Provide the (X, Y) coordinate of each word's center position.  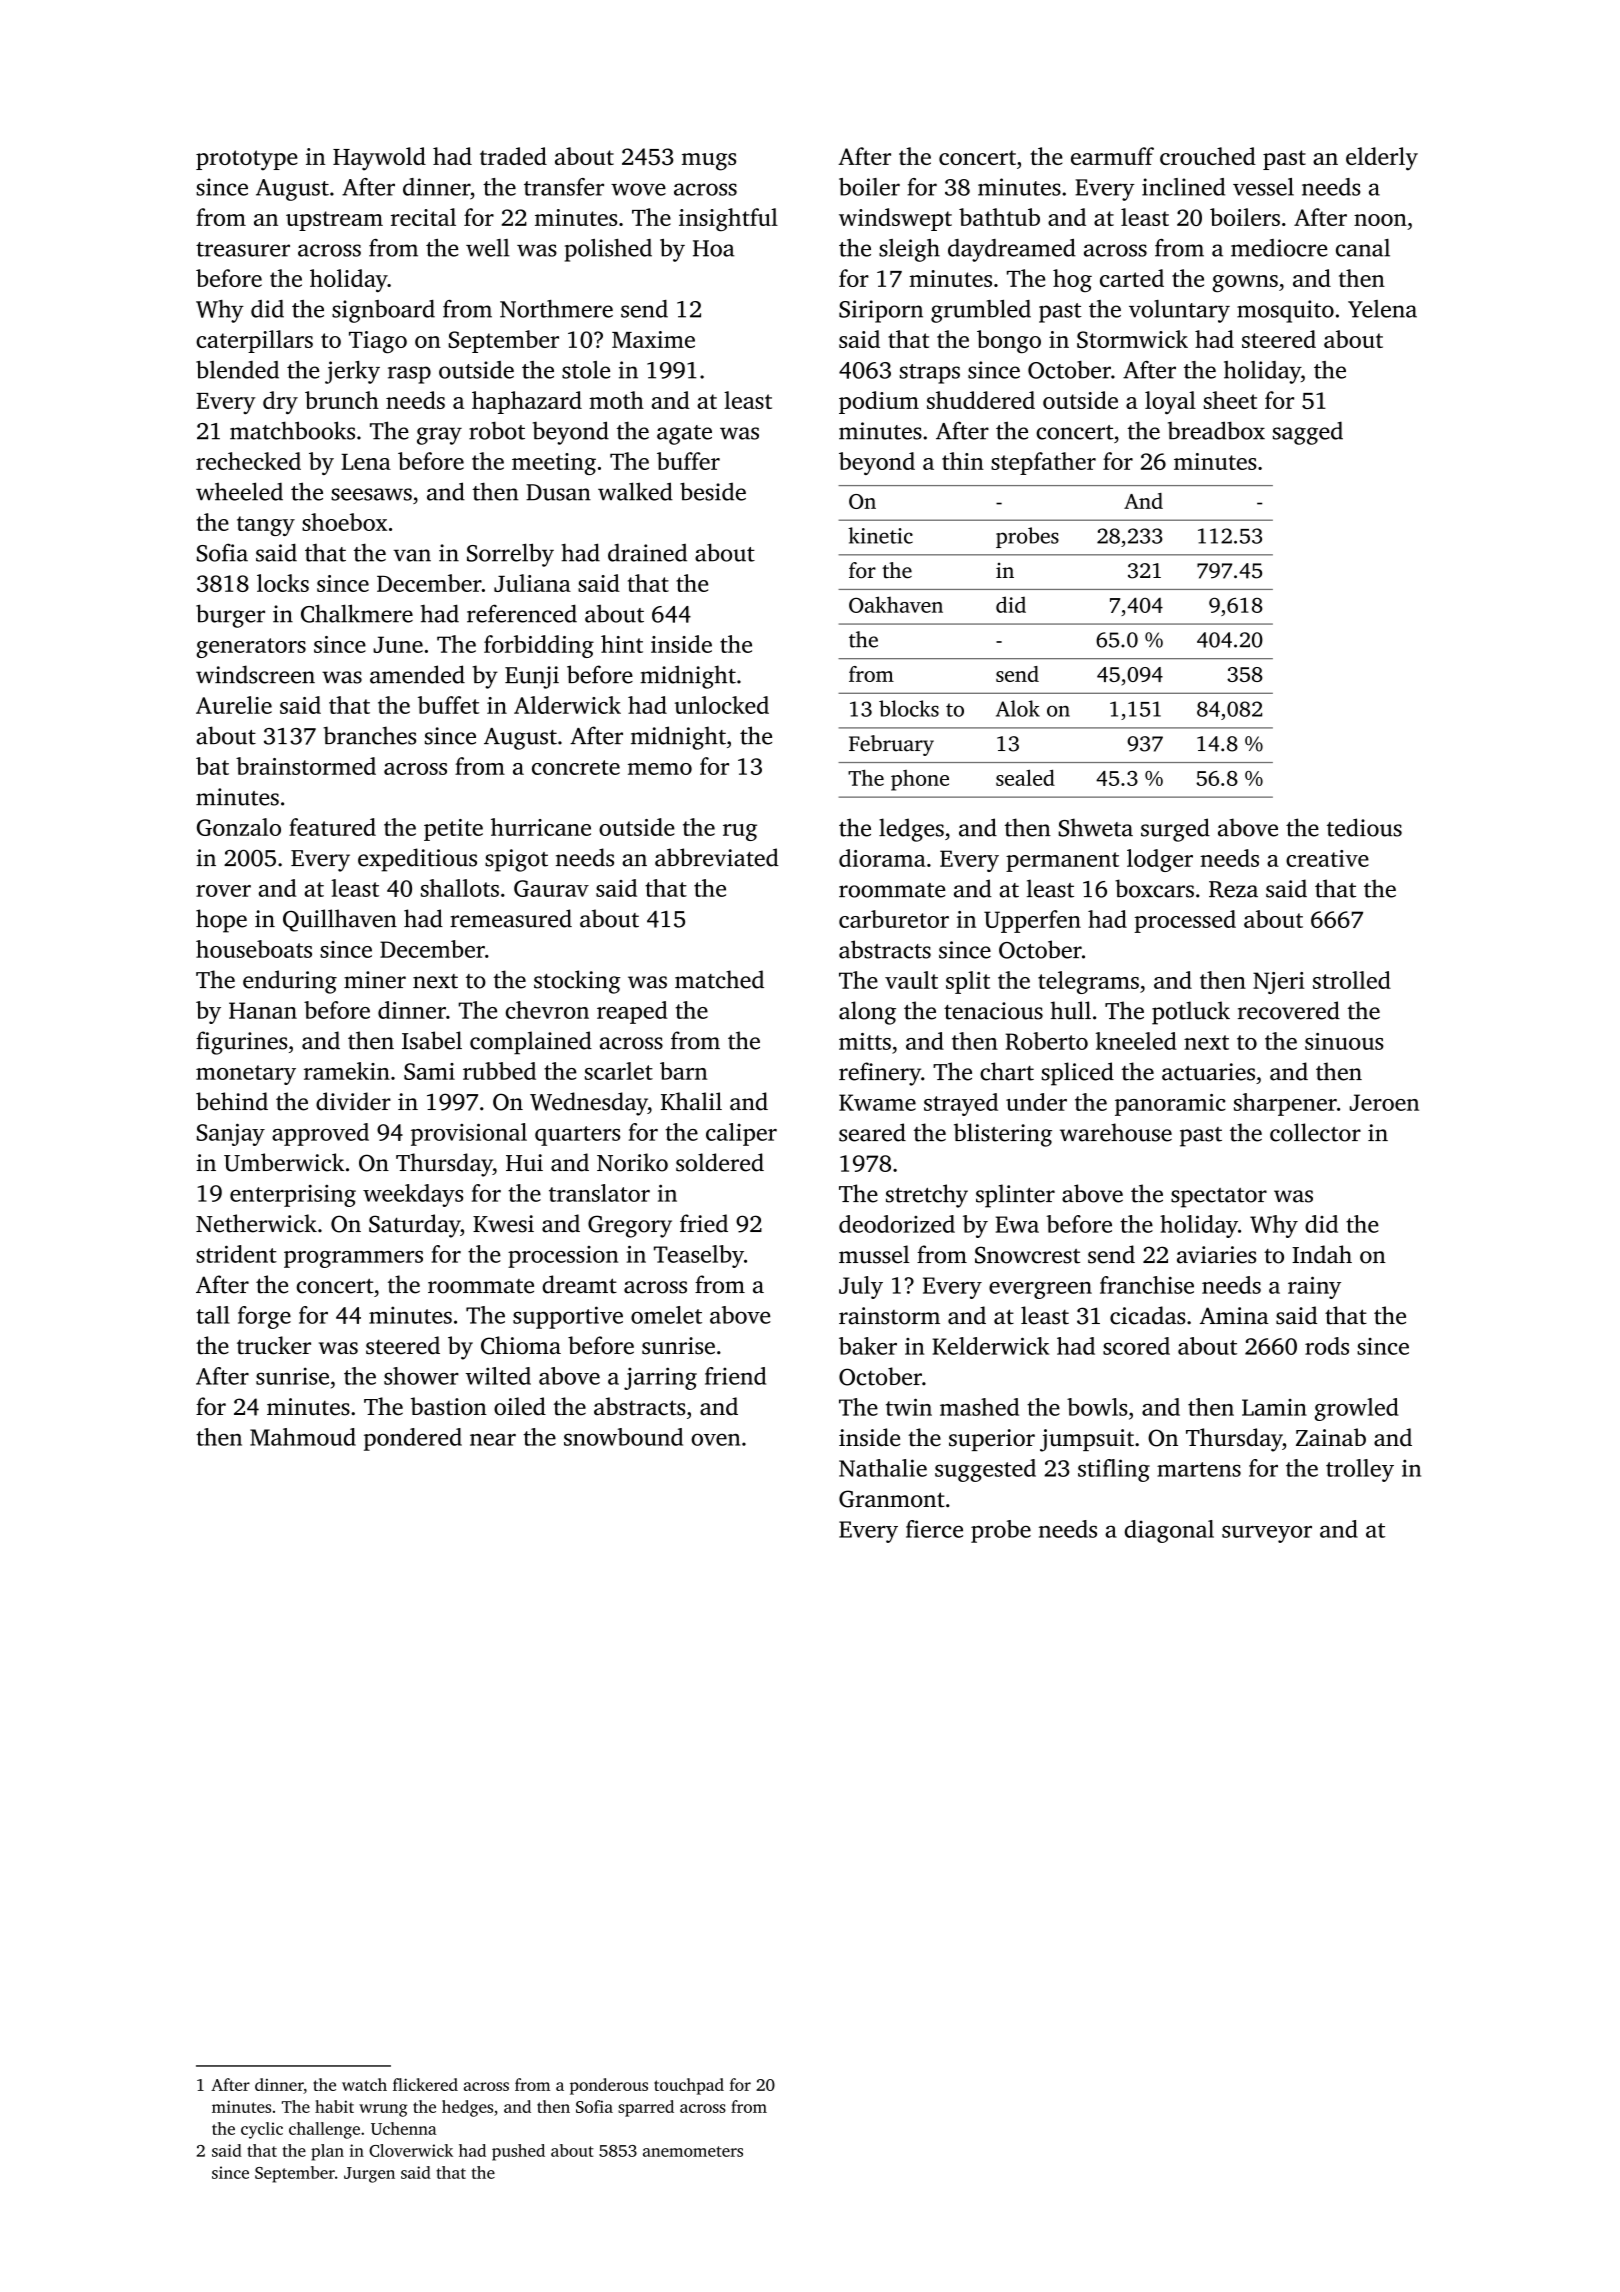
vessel (1263, 187)
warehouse (1116, 1132)
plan (327, 2152)
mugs (709, 162)
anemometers (693, 2151)
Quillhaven (340, 920)
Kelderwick (990, 1346)
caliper (741, 1134)
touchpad (689, 2086)
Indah (1322, 1254)
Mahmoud (303, 1437)
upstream (334, 221)
